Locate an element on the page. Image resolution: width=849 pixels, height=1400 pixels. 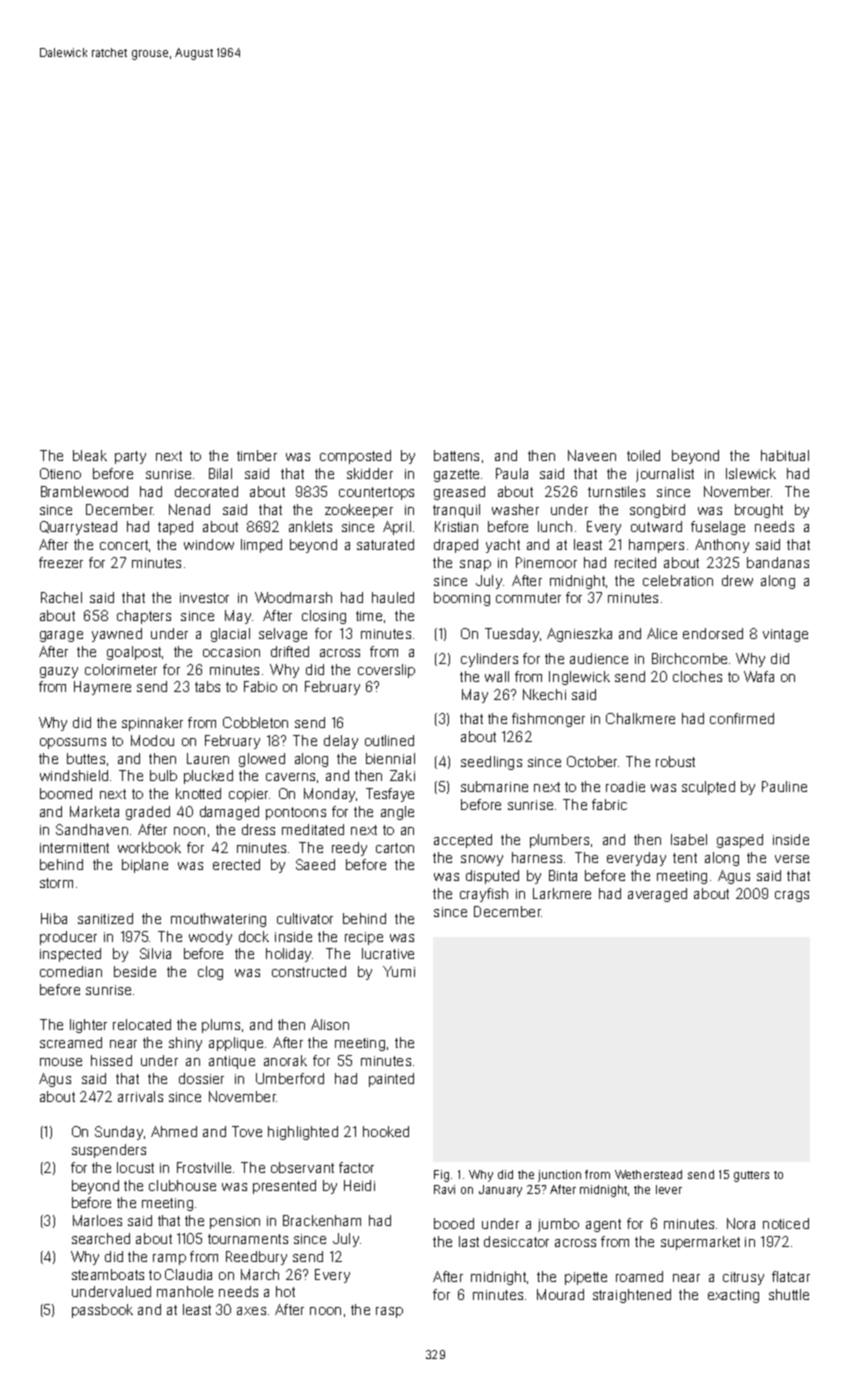
snowy is located at coordinates (482, 860).
